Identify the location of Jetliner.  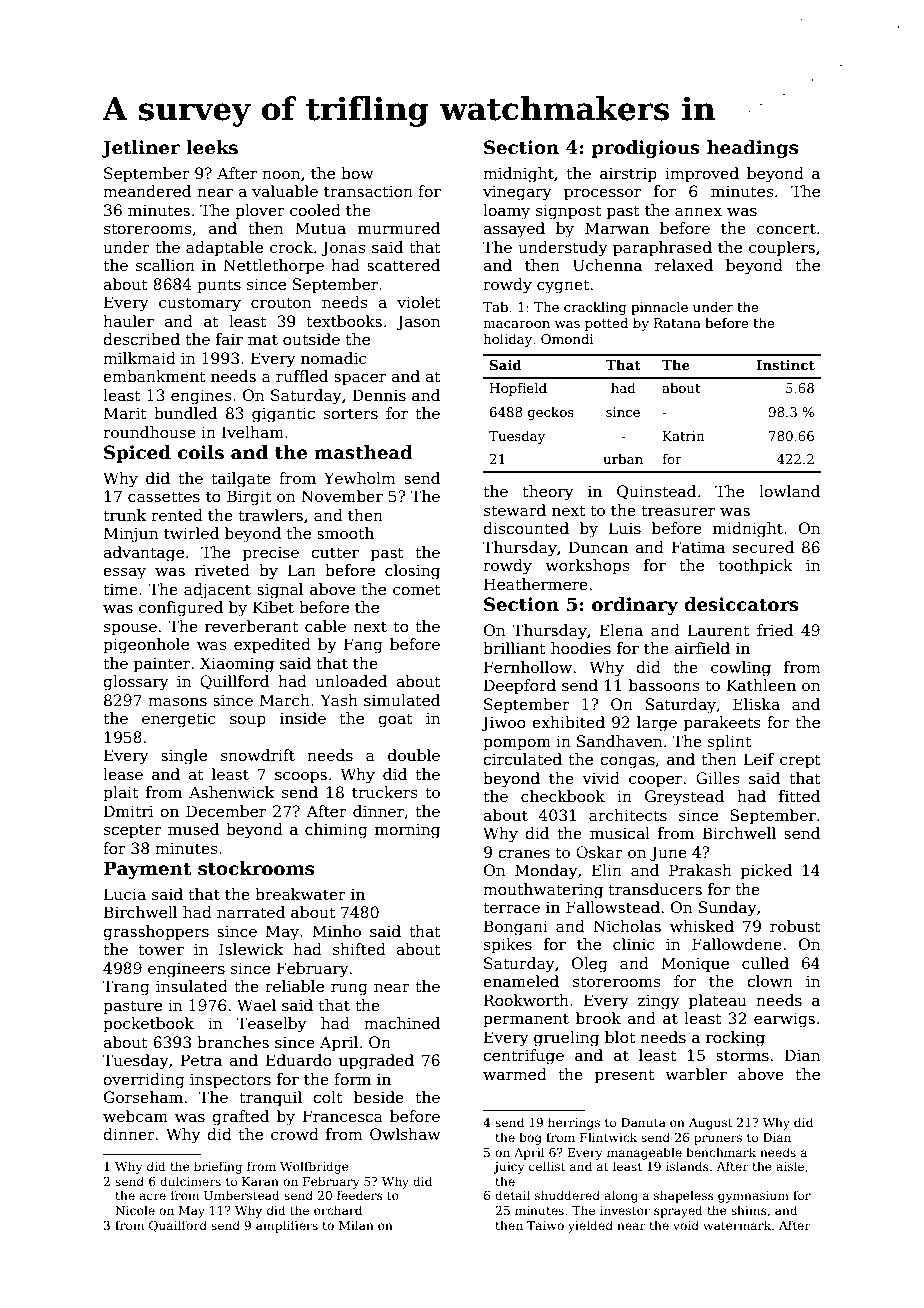
(140, 149).
